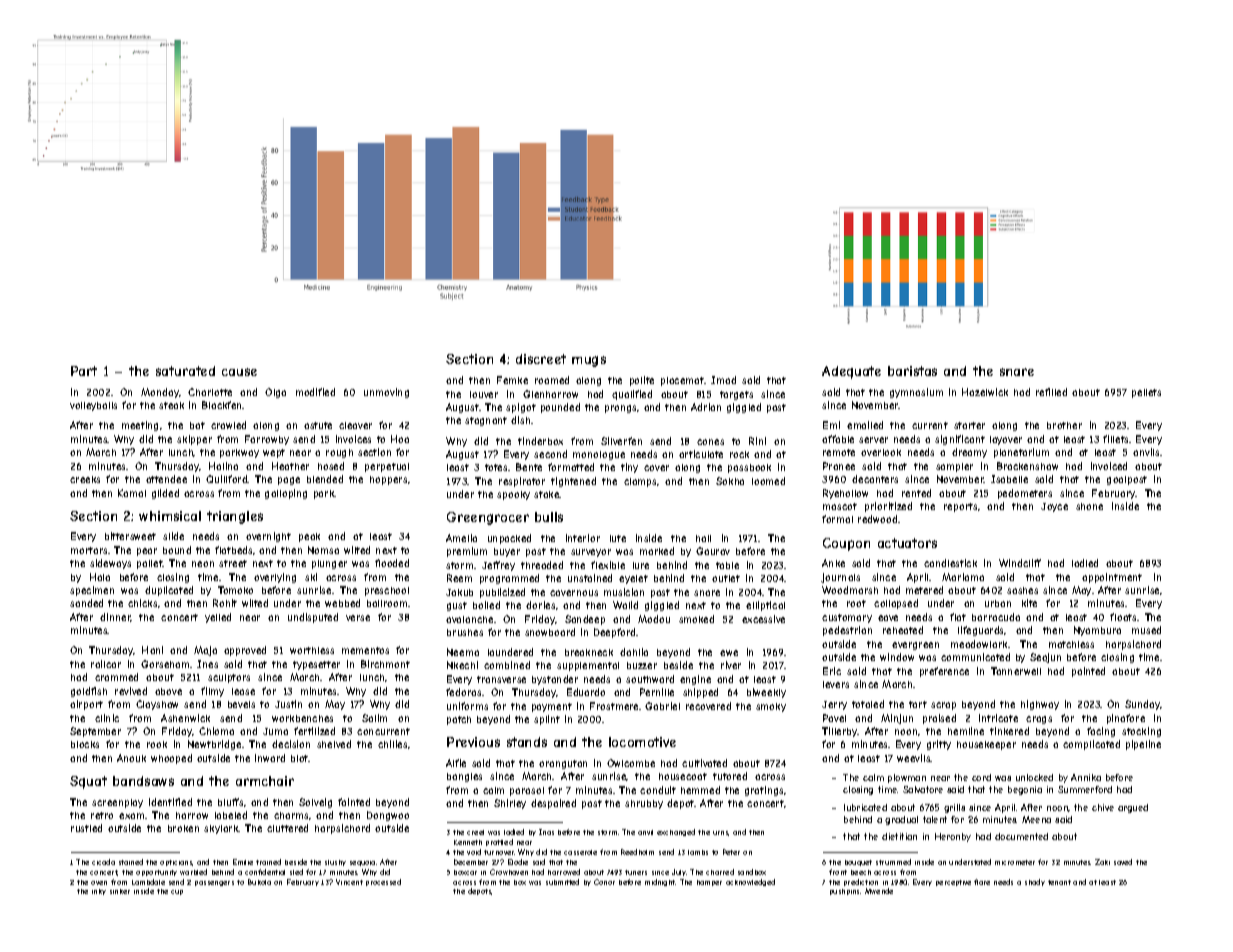 This screenshot has height=952, width=1233. I want to click on cones, so click(710, 442).
